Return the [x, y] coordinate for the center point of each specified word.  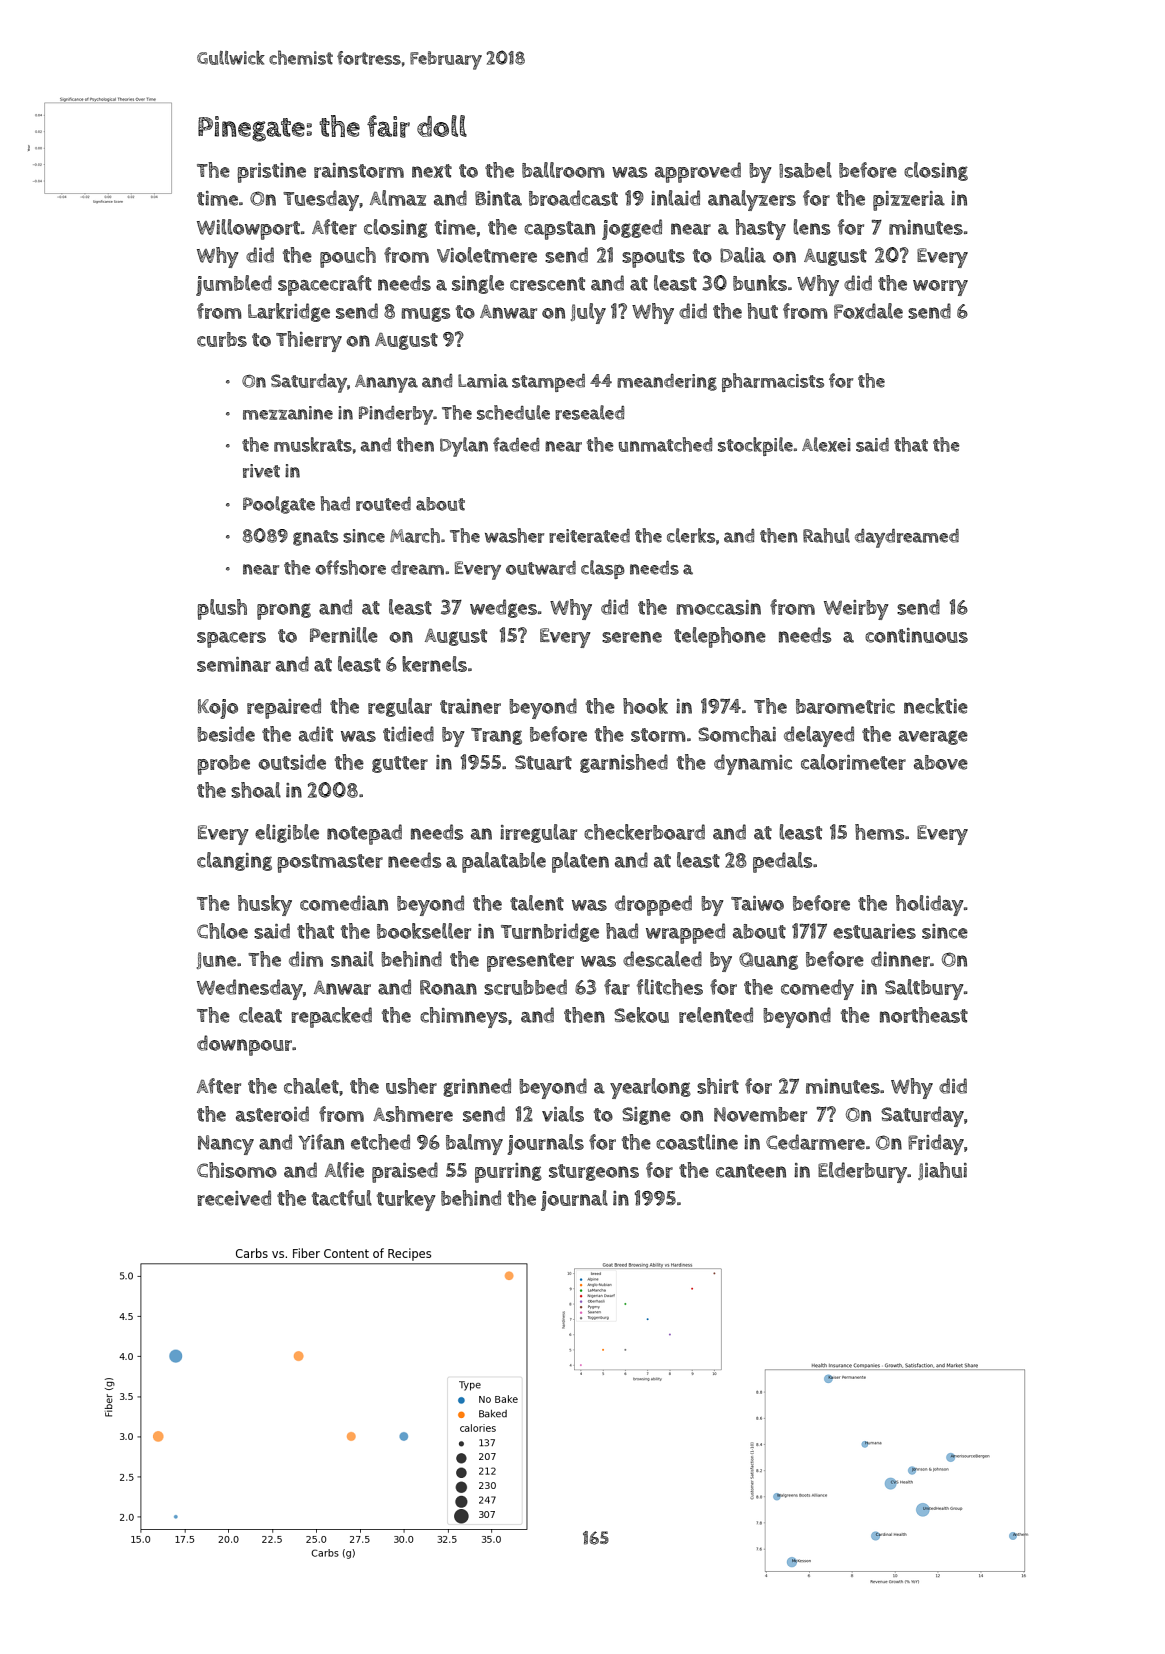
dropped [653, 905]
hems [880, 832]
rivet [261, 471]
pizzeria [909, 201]
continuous [916, 635]
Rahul [826, 535]
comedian [344, 903]
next [432, 171]
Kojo [218, 709]
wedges [503, 608]
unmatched [665, 444]
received [234, 1198]
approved [698, 172]
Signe [646, 1116]
